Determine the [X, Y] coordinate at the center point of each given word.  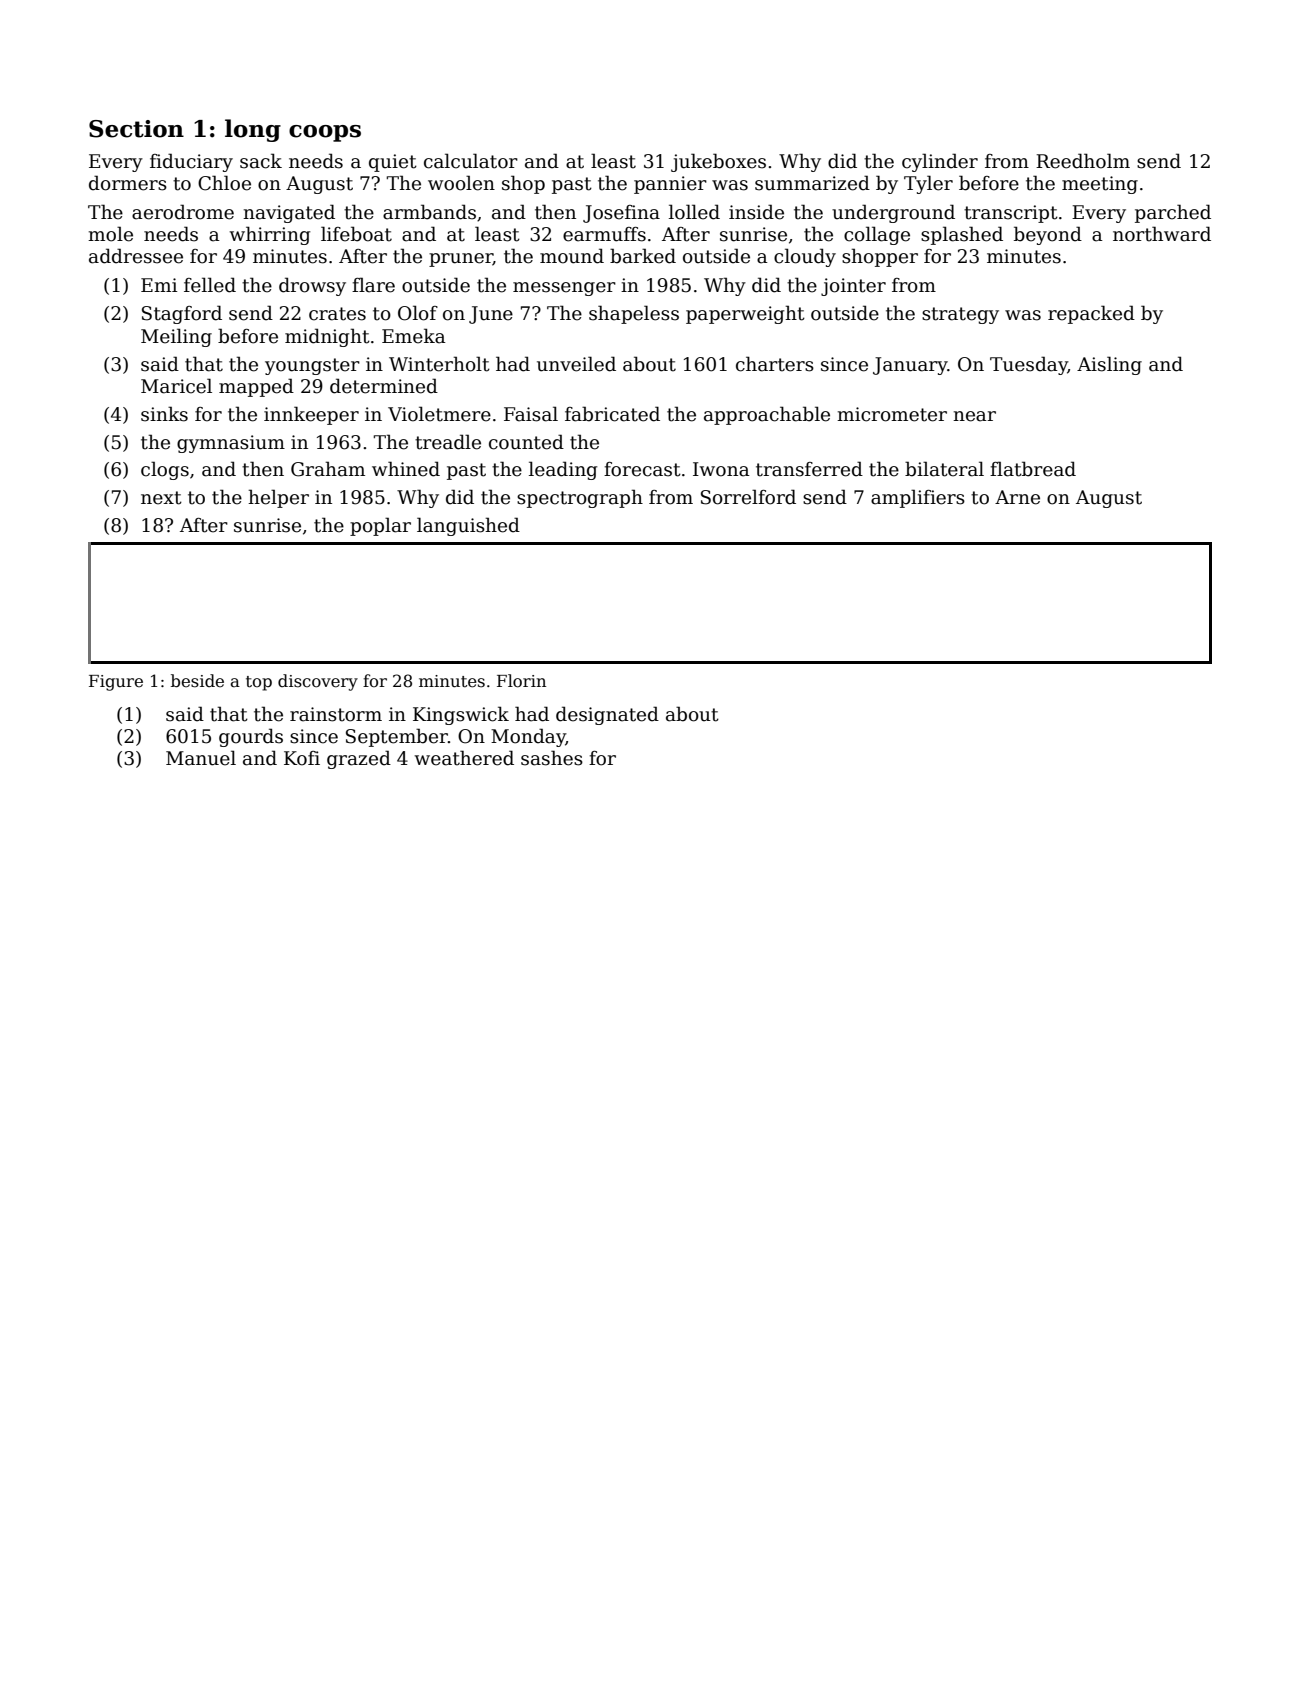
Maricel [176, 386]
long [253, 130]
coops [325, 133]
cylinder [940, 162]
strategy [960, 315]
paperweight [745, 314]
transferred [809, 469]
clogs [165, 470]
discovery [318, 682]
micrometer [892, 414]
